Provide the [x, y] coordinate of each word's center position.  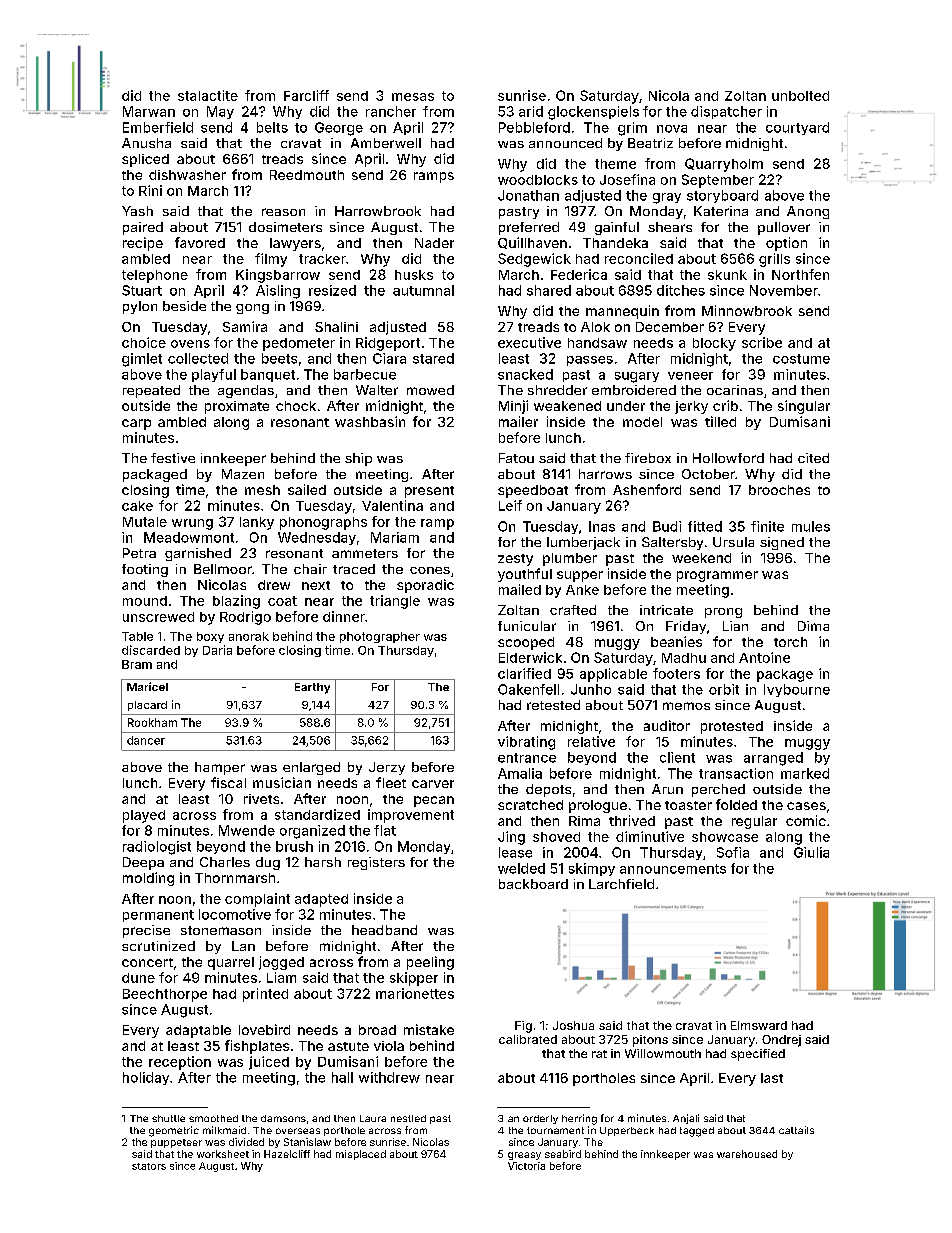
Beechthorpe [165, 995]
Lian [735, 626]
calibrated [528, 1039]
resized [332, 290]
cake [137, 506]
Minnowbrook [747, 310]
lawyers [295, 244]
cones [430, 570]
